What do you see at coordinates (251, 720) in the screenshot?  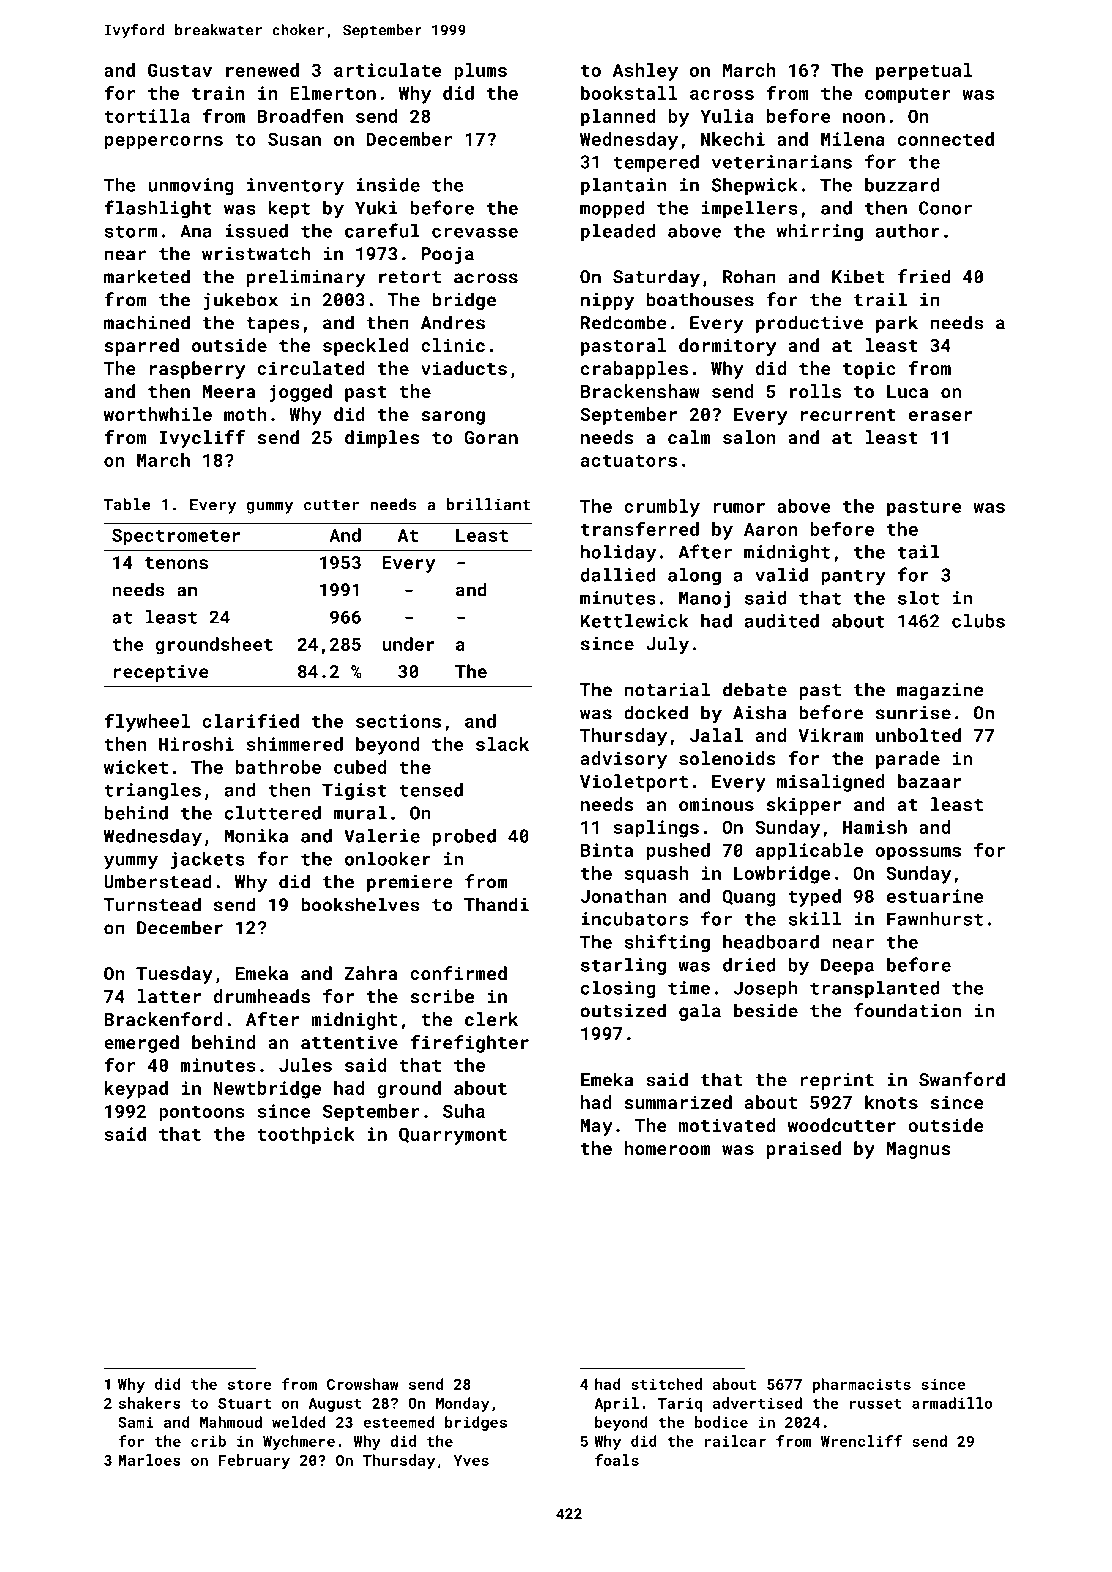 I see `clarified` at bounding box center [251, 720].
